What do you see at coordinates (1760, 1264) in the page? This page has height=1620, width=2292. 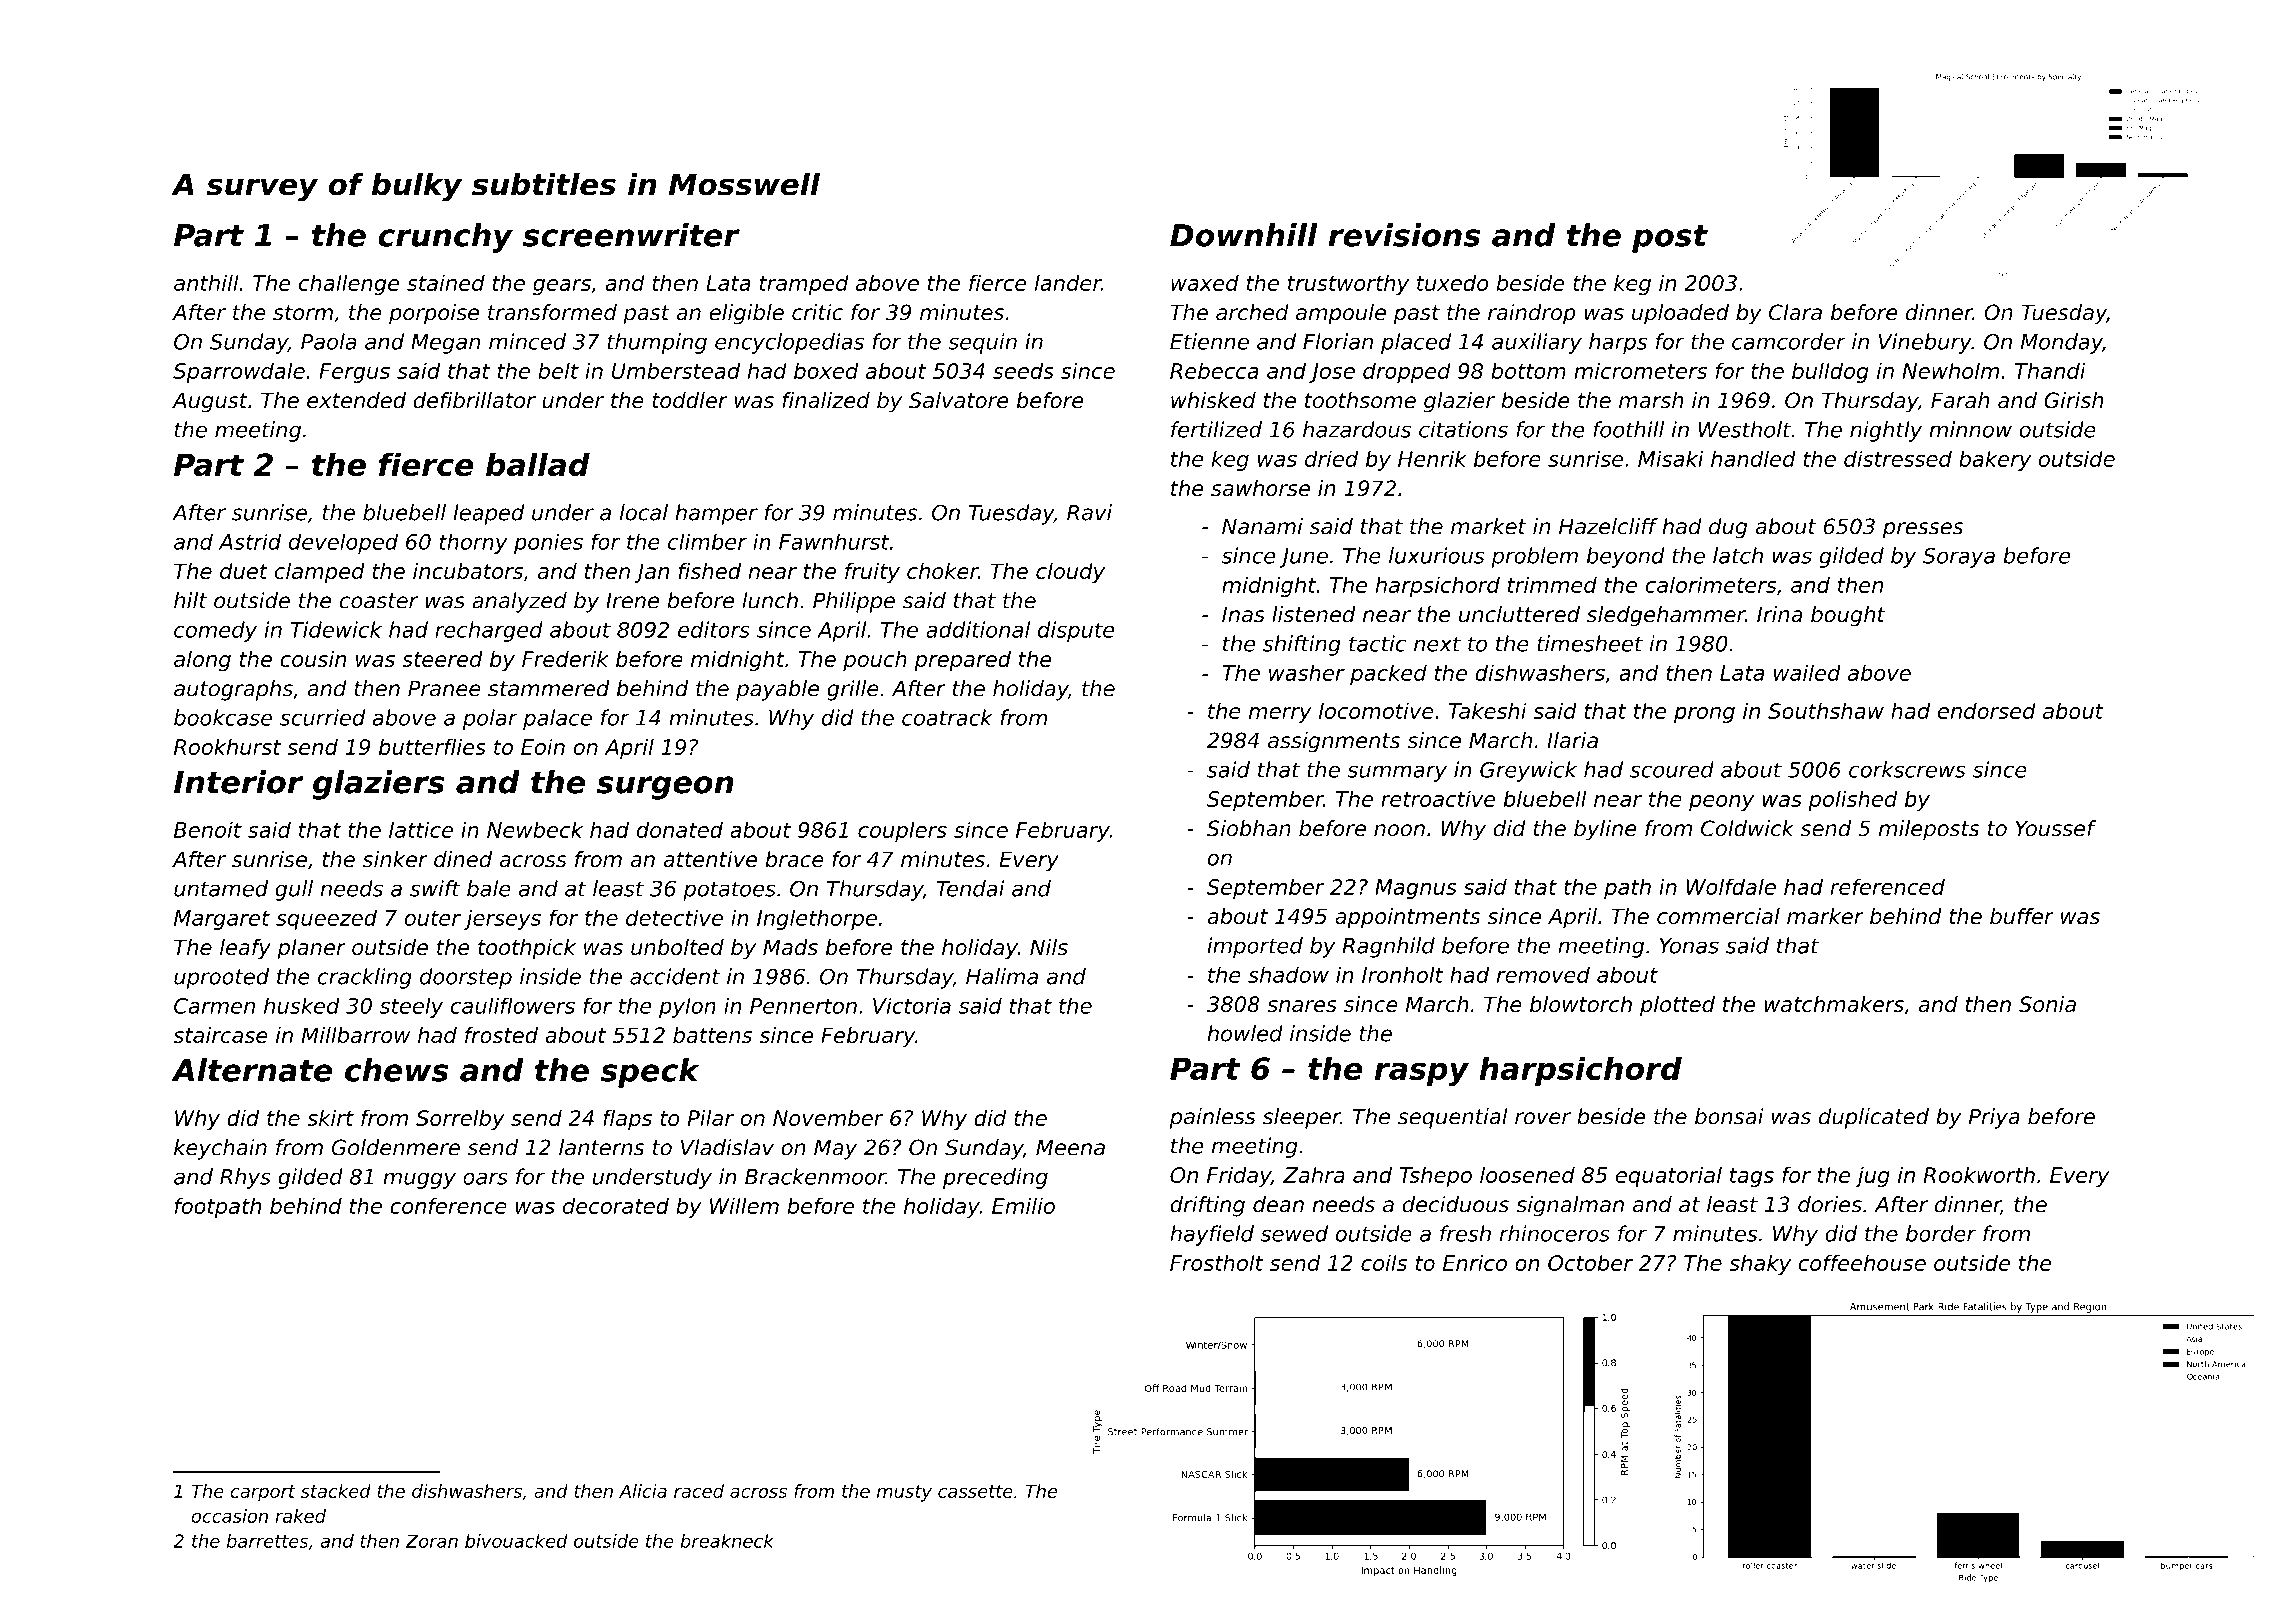 I see `shaky` at bounding box center [1760, 1264].
